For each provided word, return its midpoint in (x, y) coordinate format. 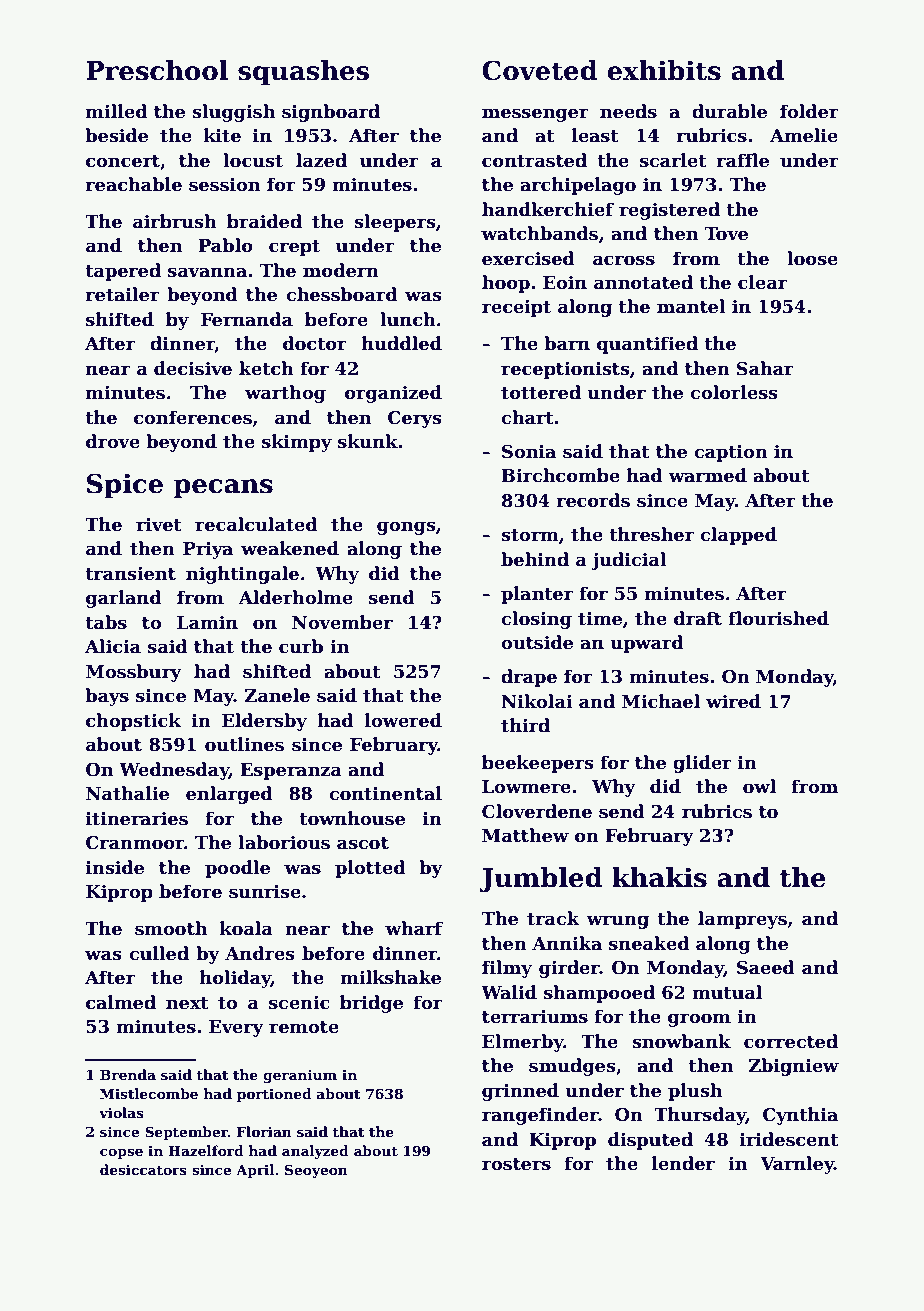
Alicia (113, 646)
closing (536, 620)
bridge (371, 1004)
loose (812, 258)
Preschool (157, 70)
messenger (535, 115)
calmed (121, 1002)
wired (733, 701)
